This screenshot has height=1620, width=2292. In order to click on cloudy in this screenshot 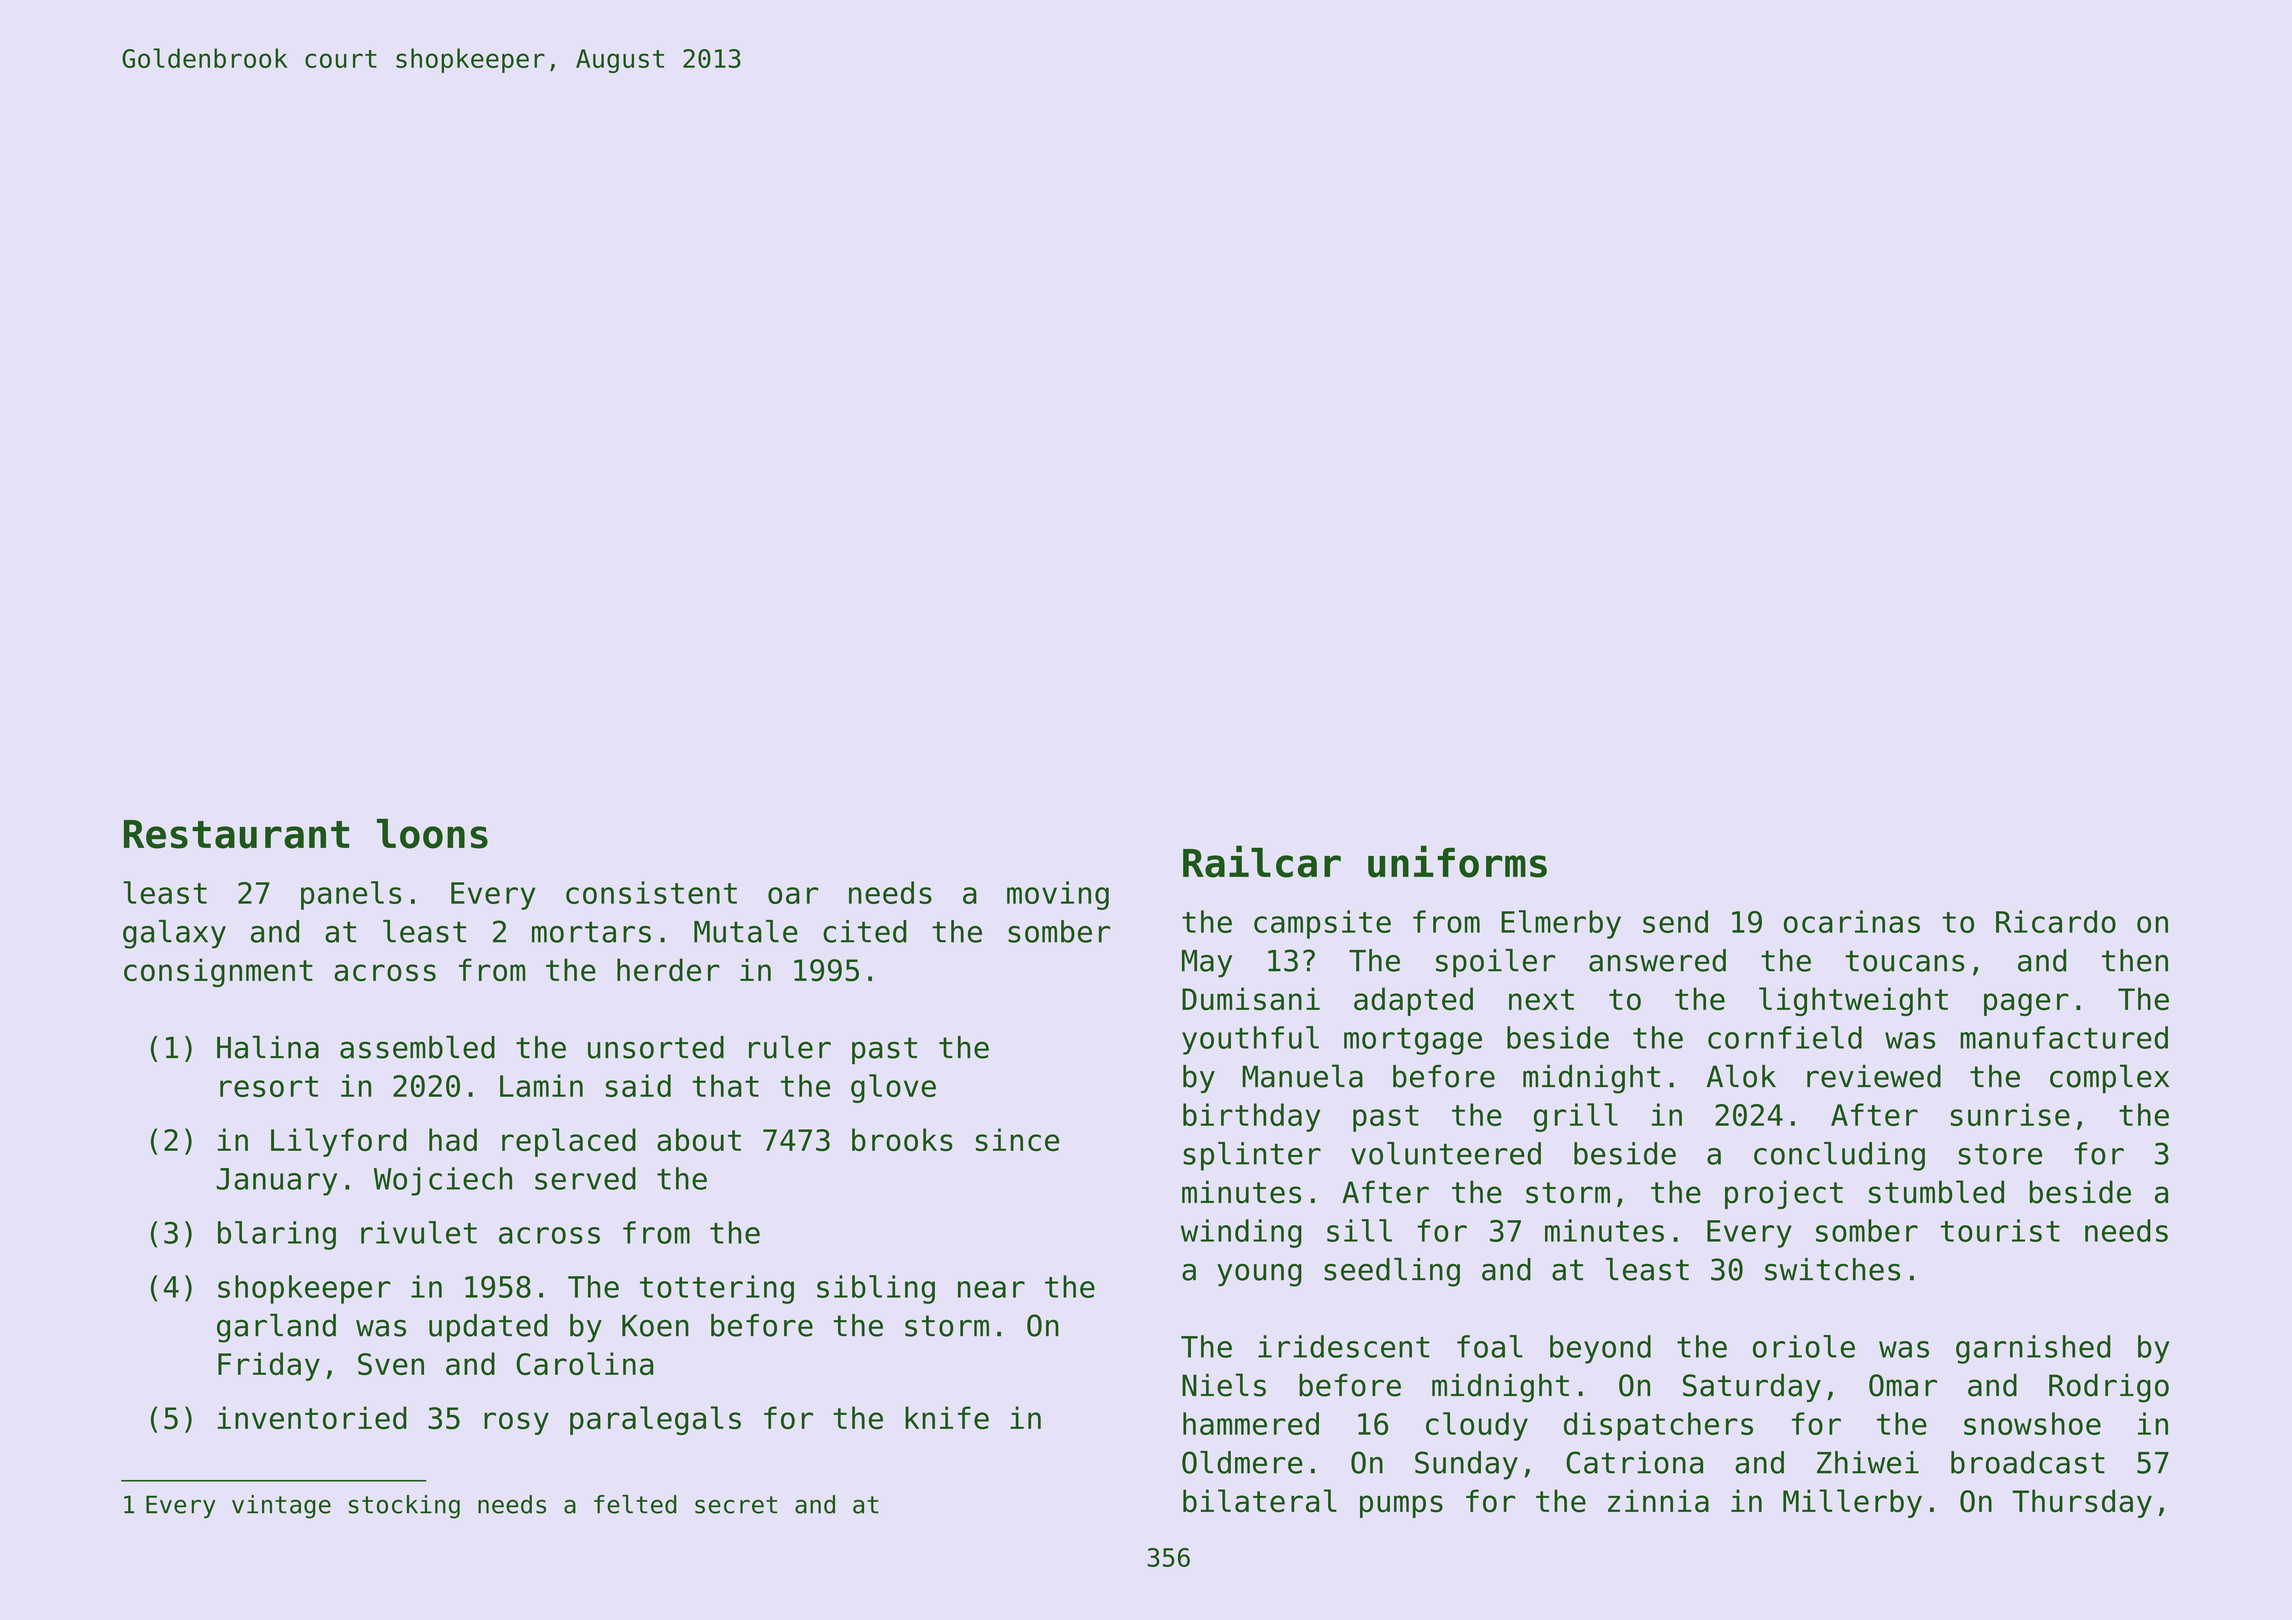, I will do `click(1477, 1426)`.
